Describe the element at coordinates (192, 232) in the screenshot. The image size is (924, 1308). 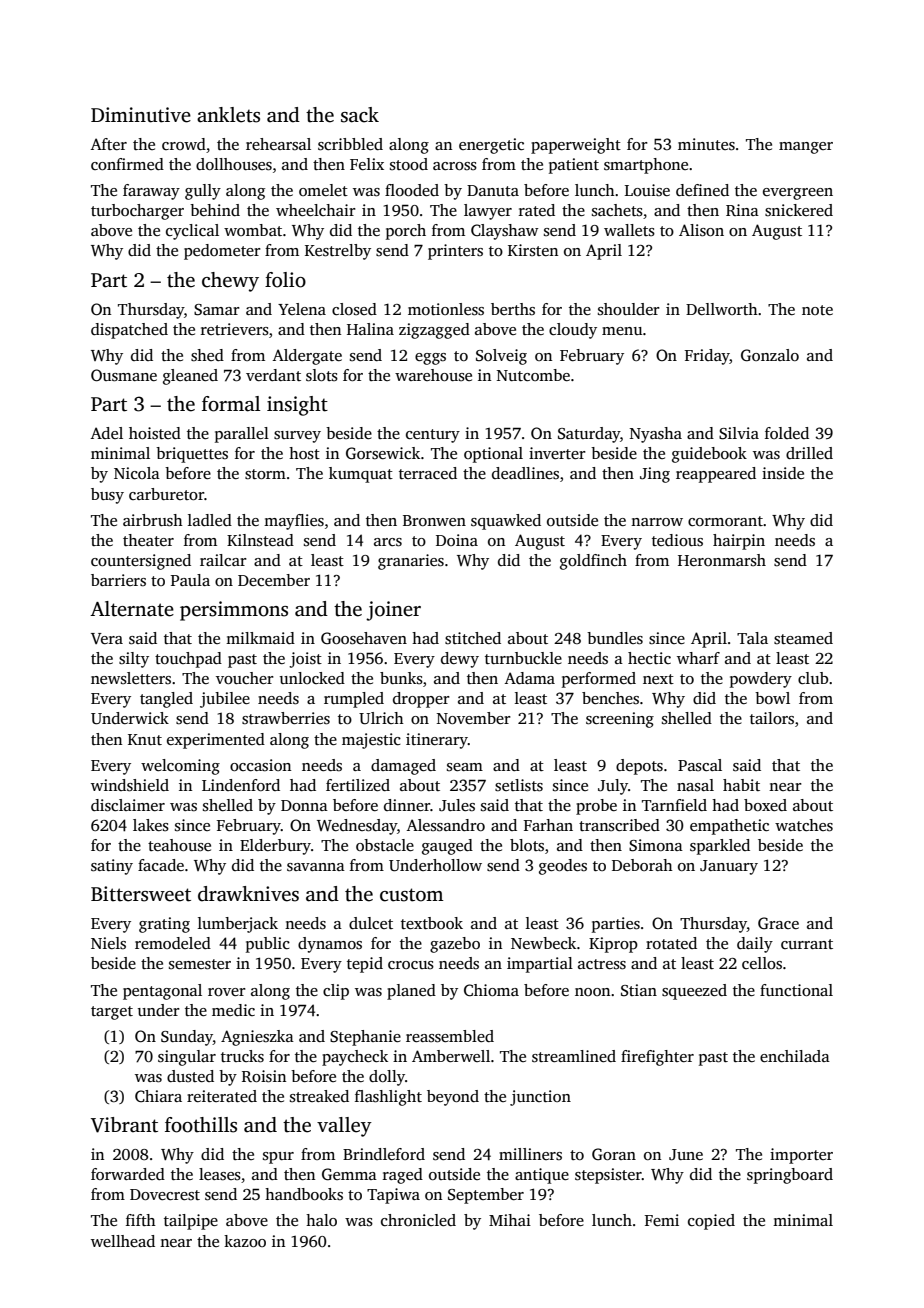
I see `cyclical` at that location.
